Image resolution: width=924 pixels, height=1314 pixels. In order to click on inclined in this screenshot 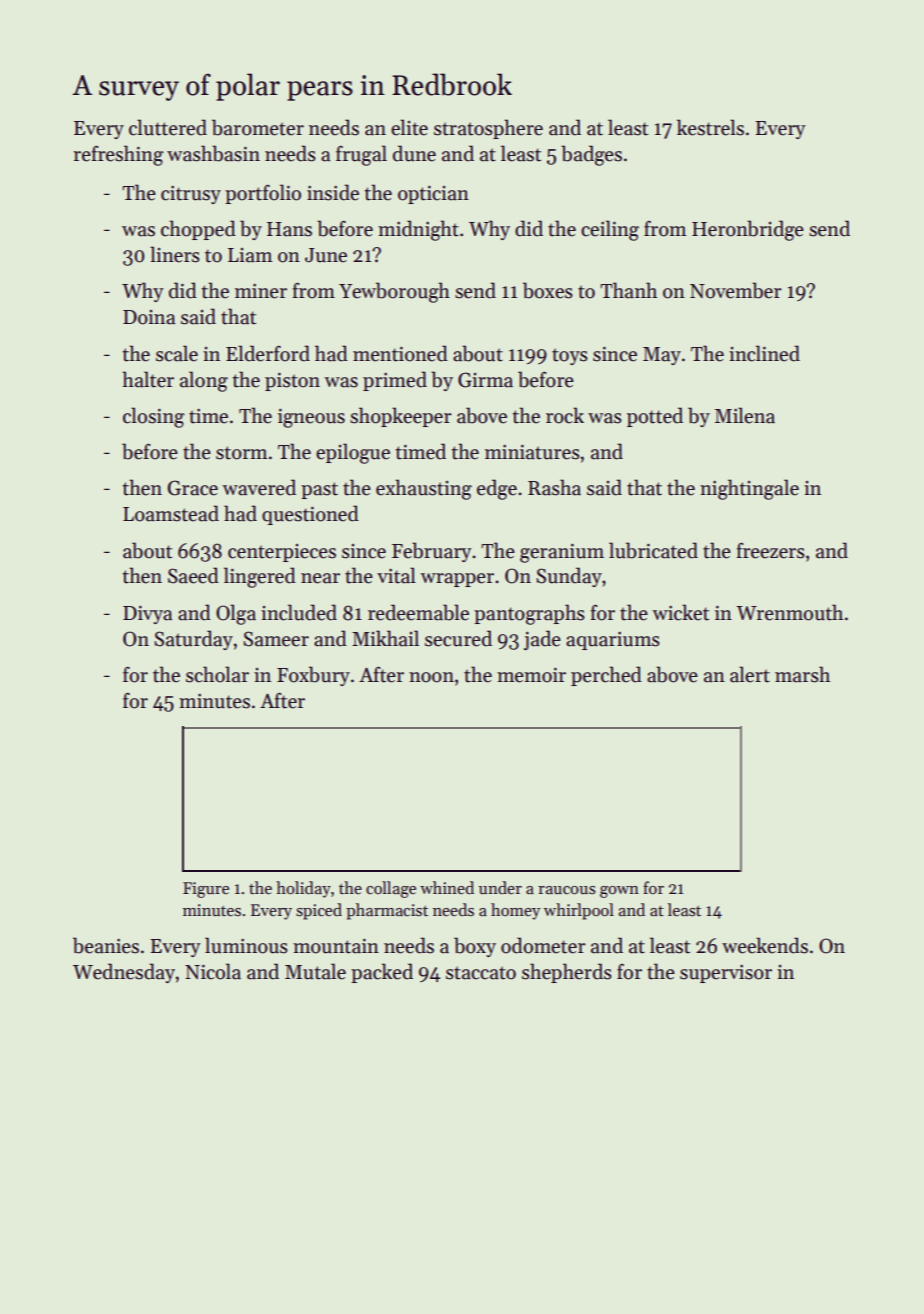, I will do `click(764, 353)`.
